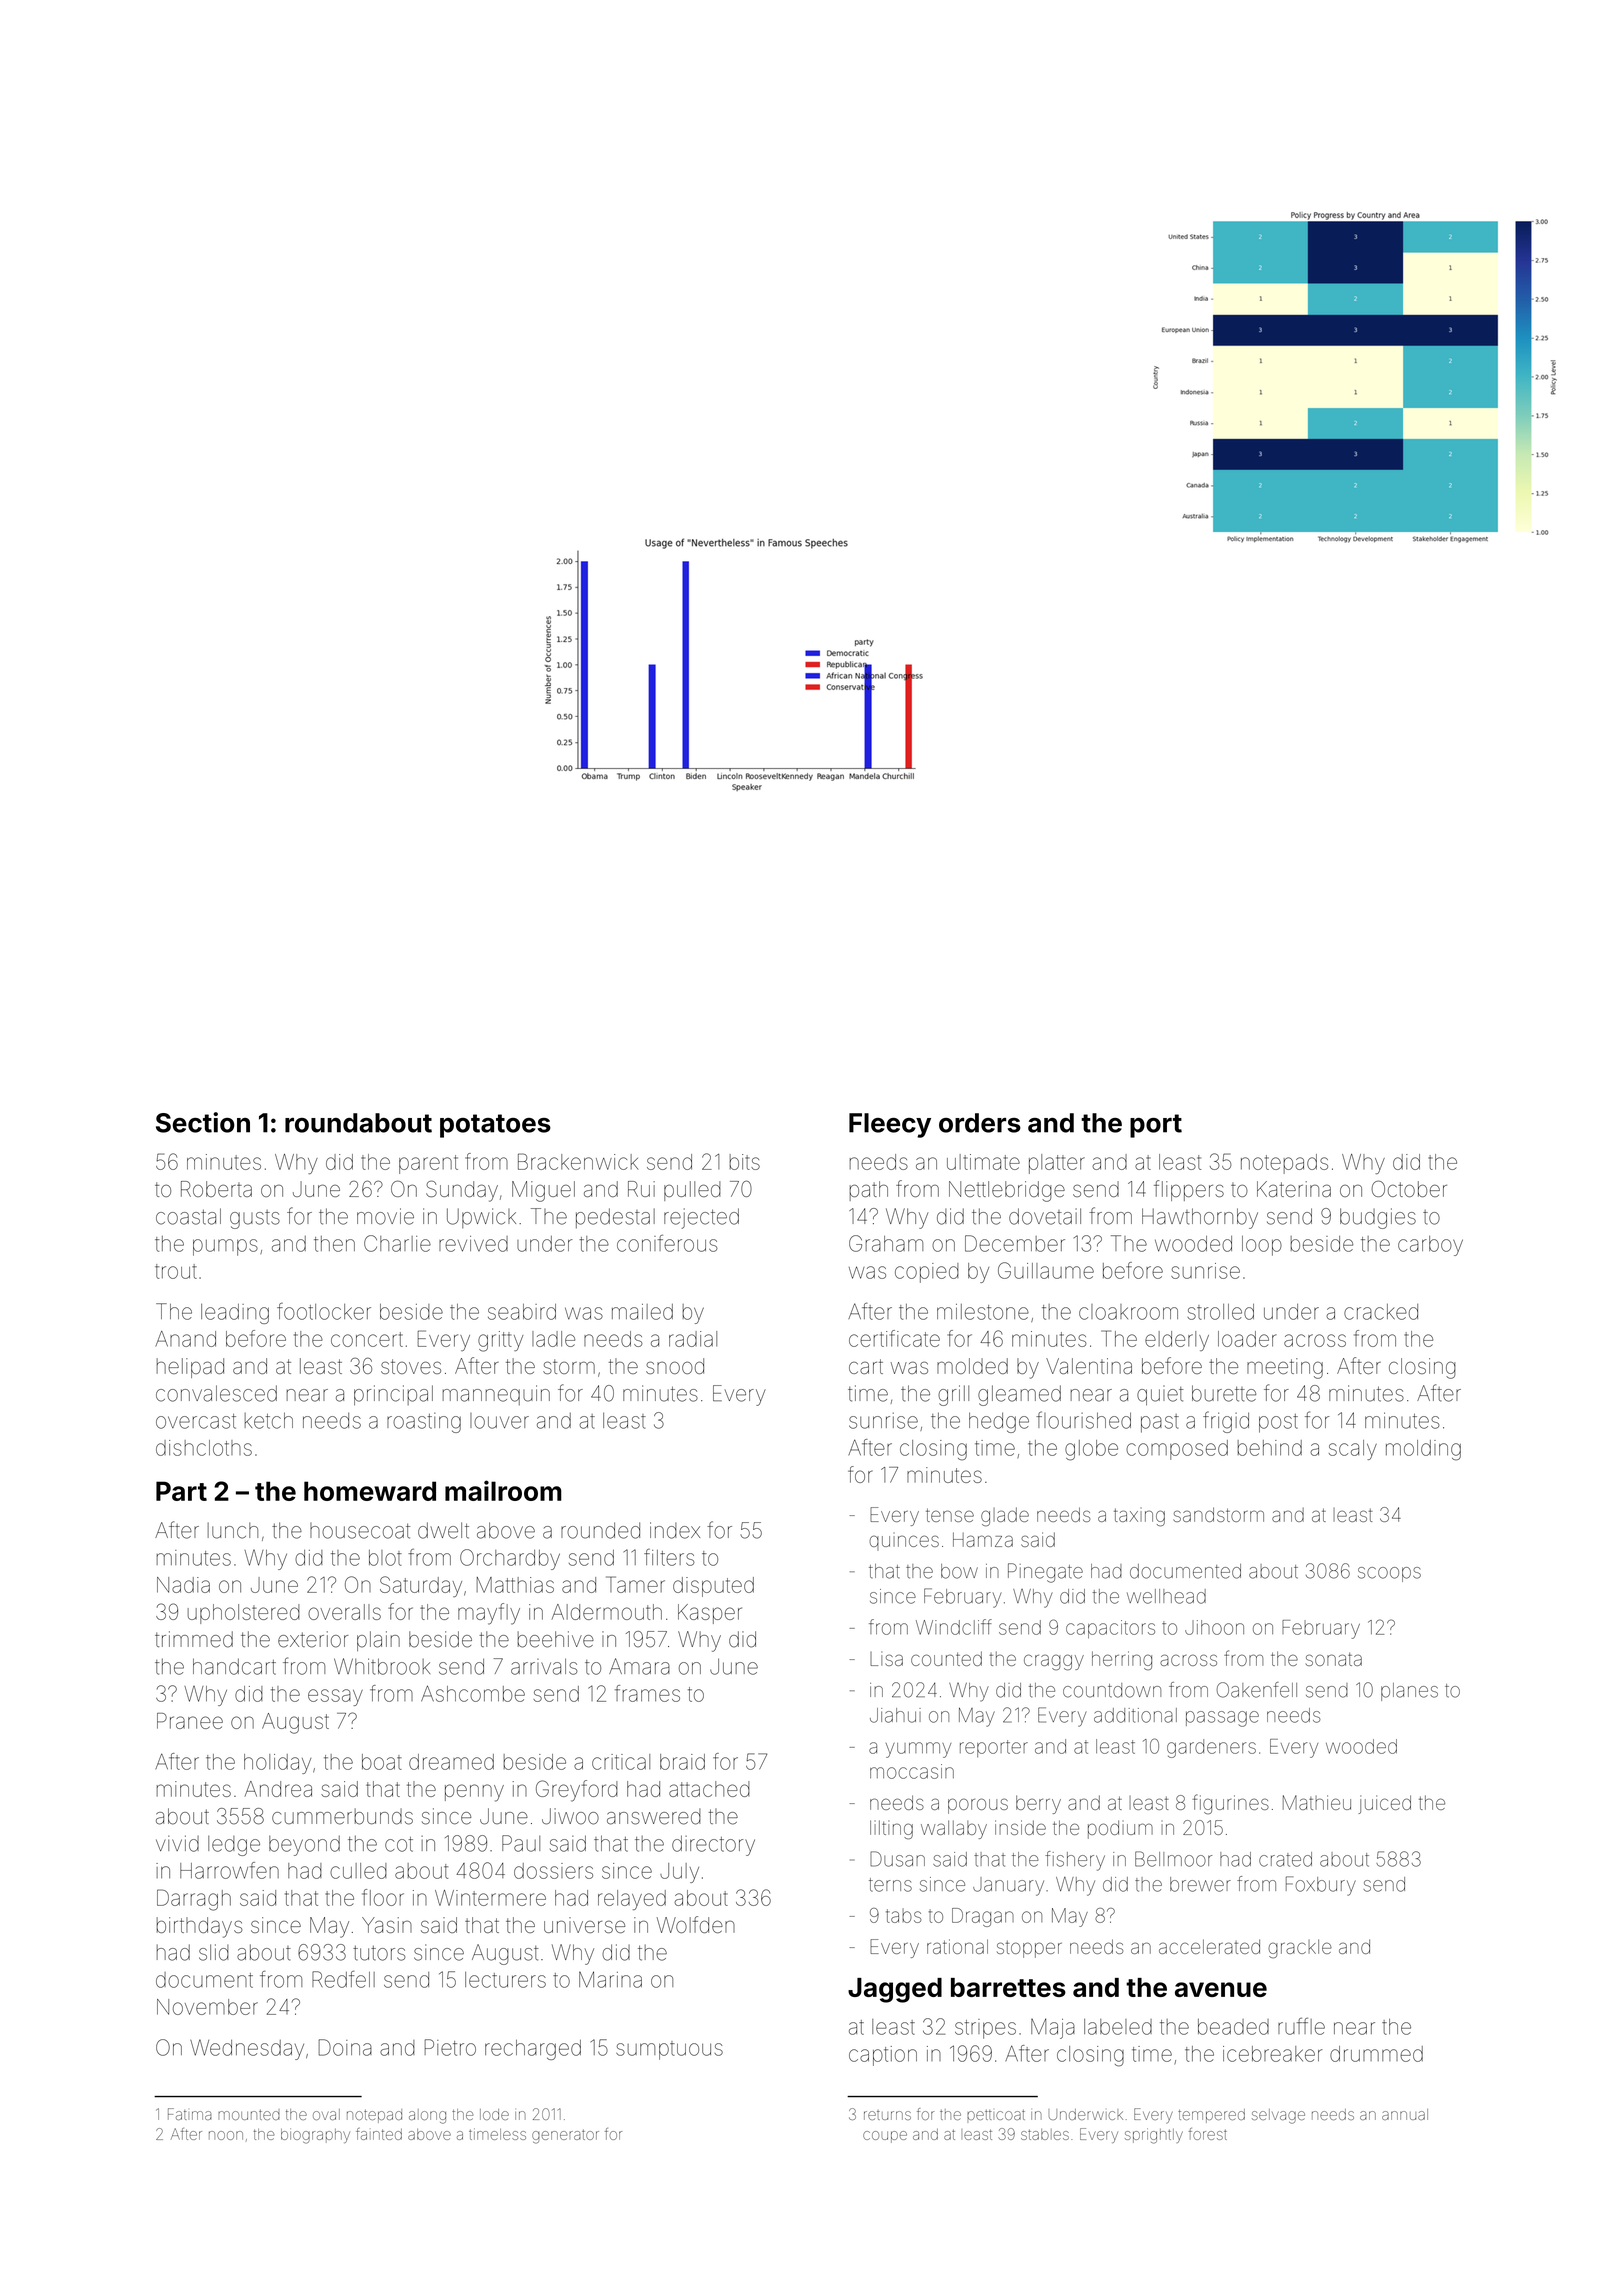  Describe the element at coordinates (600, 1530) in the screenshot. I see `rounded` at that location.
